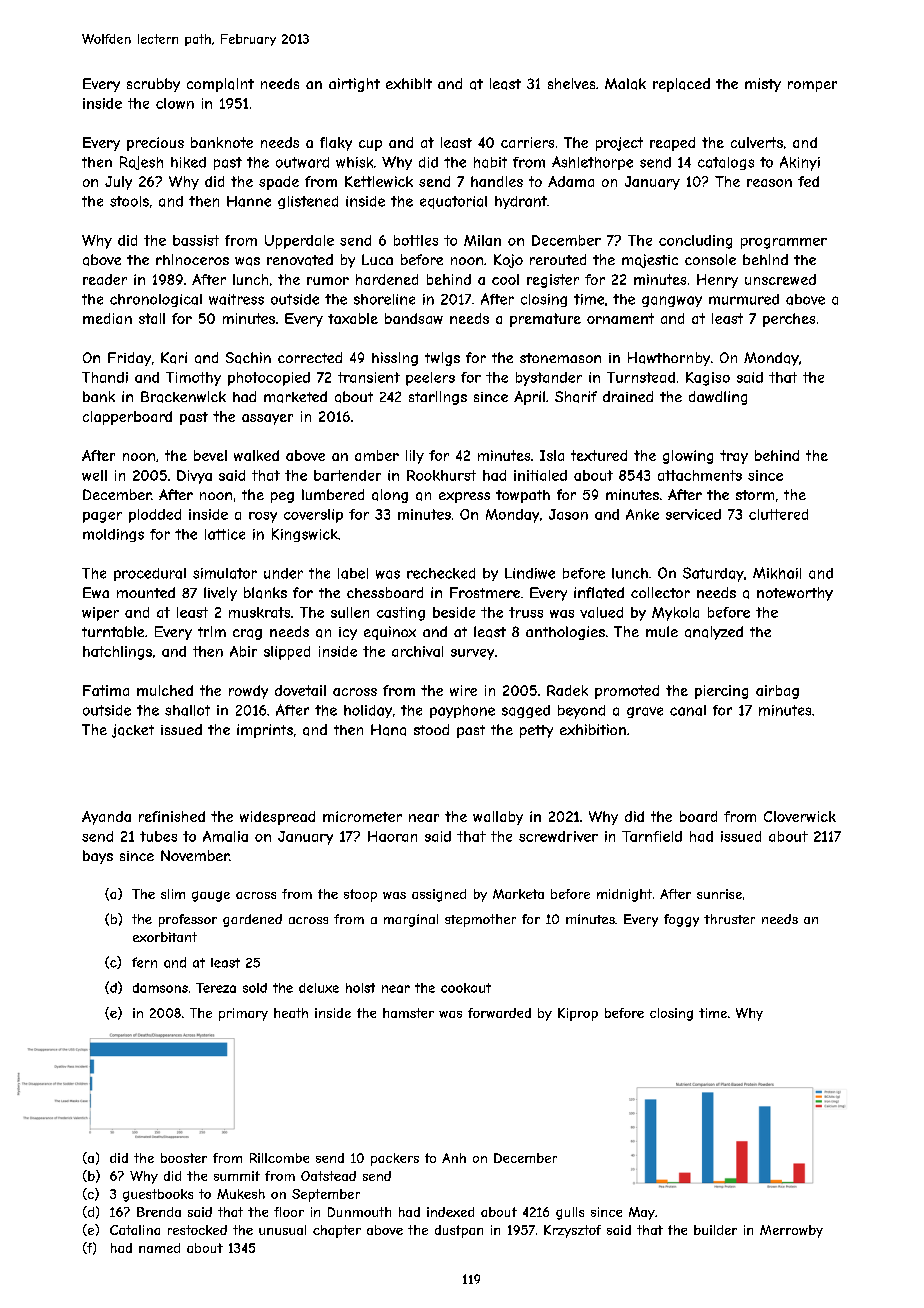 This screenshot has height=1308, width=924. Describe the element at coordinates (243, 1014) in the screenshot. I see `primary` at that location.
